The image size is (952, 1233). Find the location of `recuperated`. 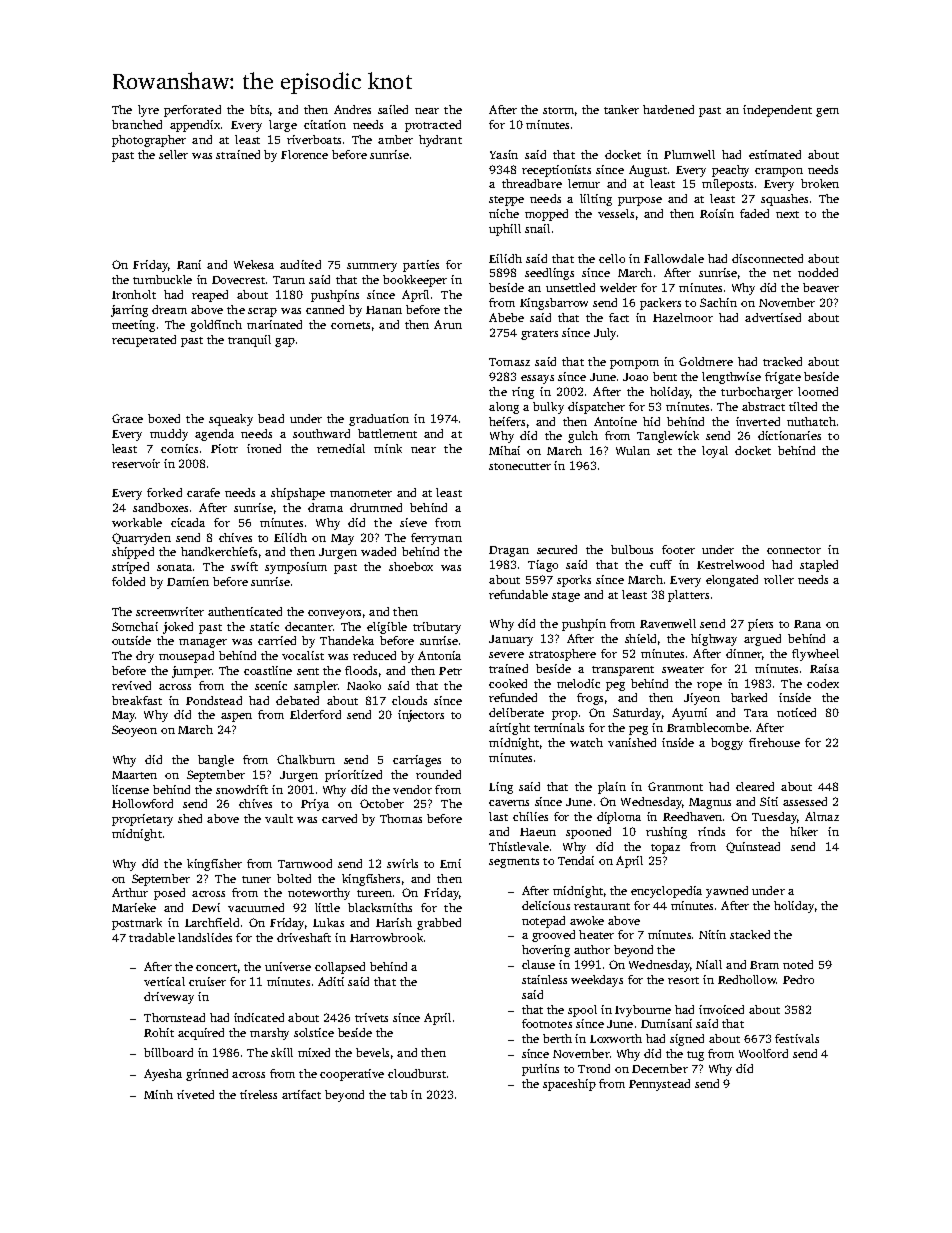

recuperated is located at coordinates (144, 341).
